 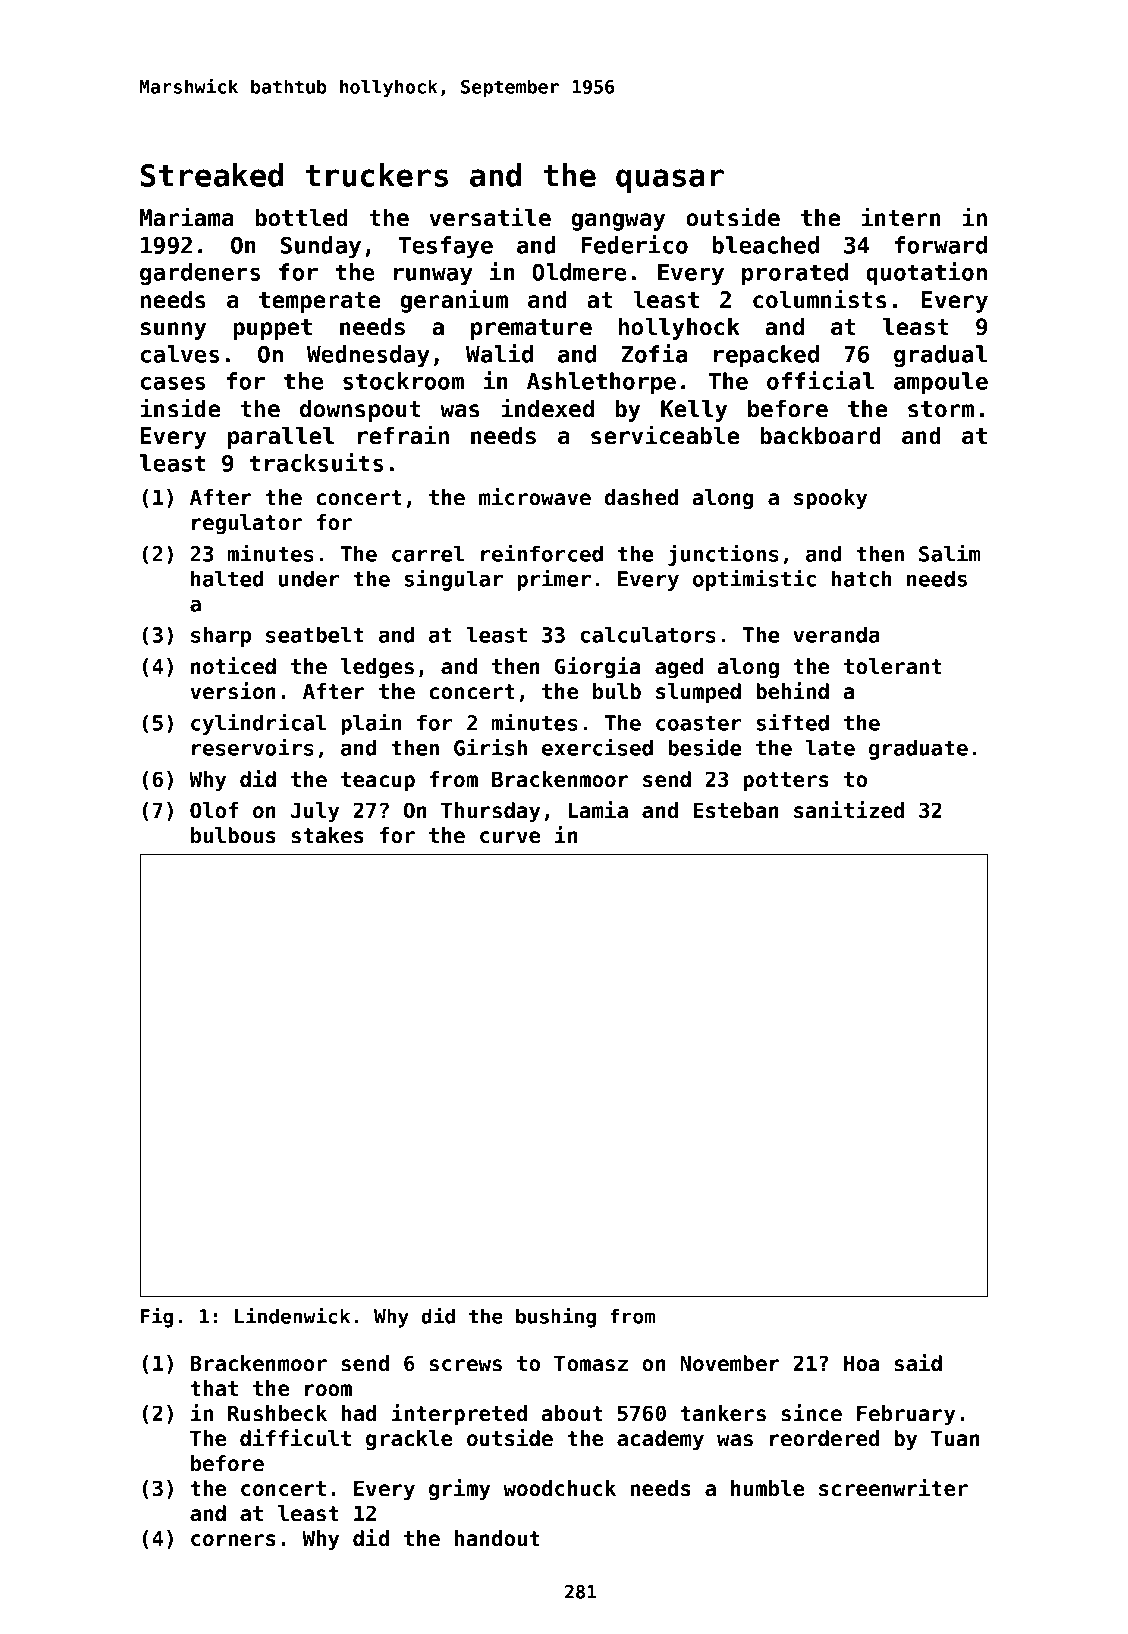 I want to click on Tomasz, so click(x=591, y=1364).
